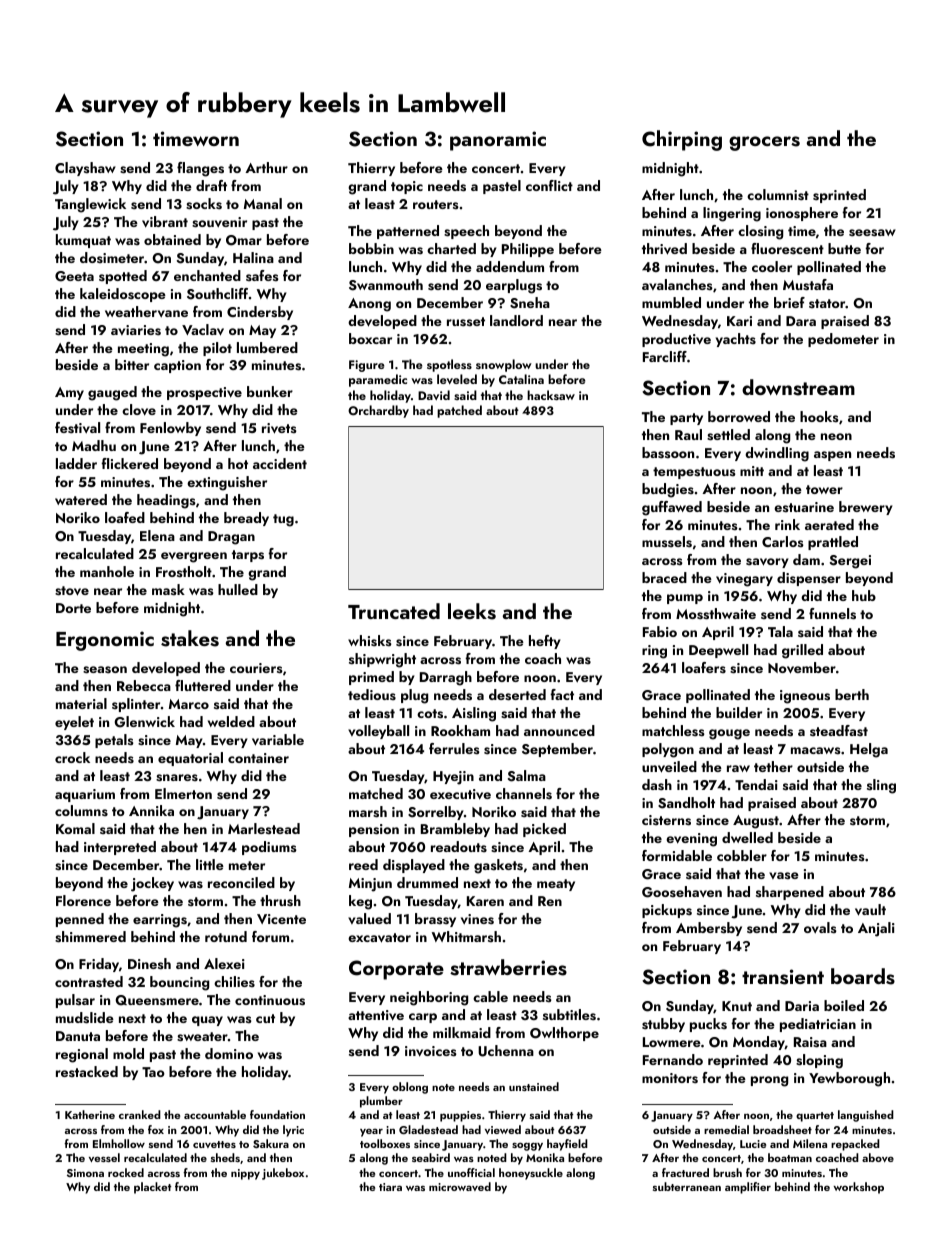  I want to click on panoramic, so click(498, 141).
